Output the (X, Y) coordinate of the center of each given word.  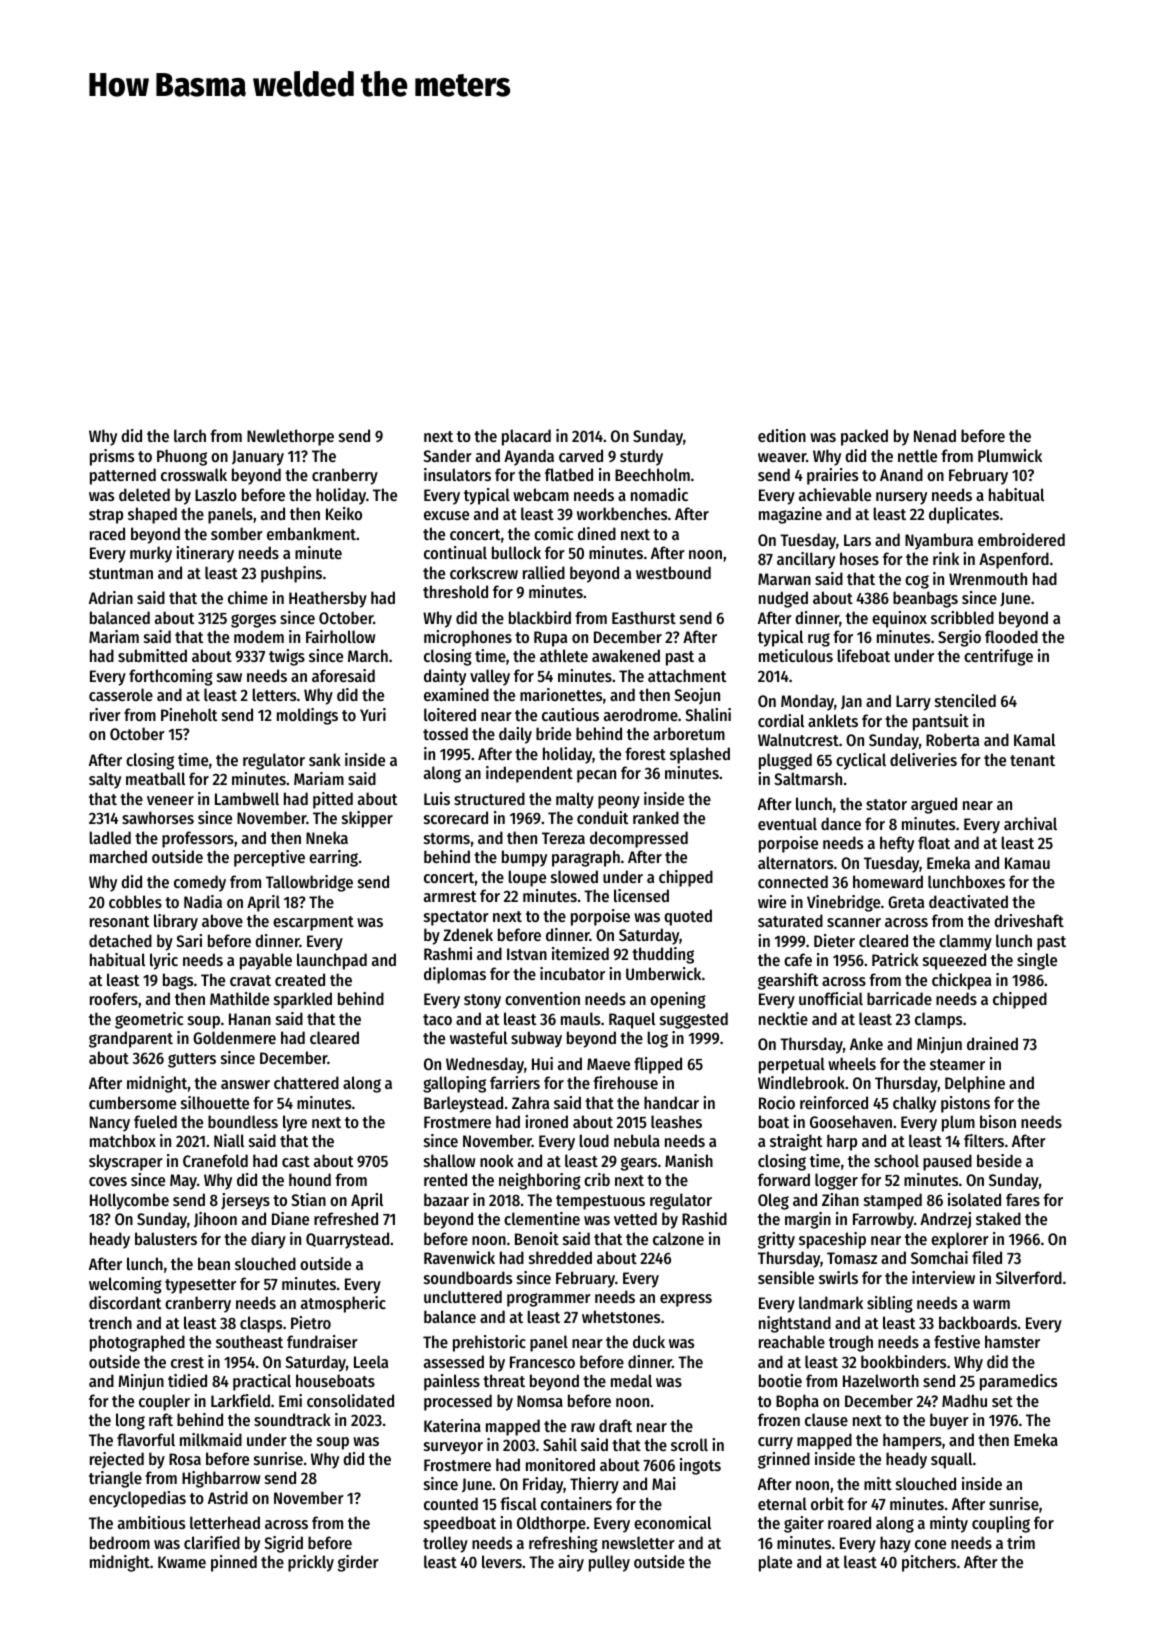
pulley (609, 1563)
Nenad (935, 435)
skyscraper (126, 1162)
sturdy (641, 457)
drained (992, 1043)
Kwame (182, 1562)
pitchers (929, 1563)
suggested (694, 1020)
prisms (112, 457)
